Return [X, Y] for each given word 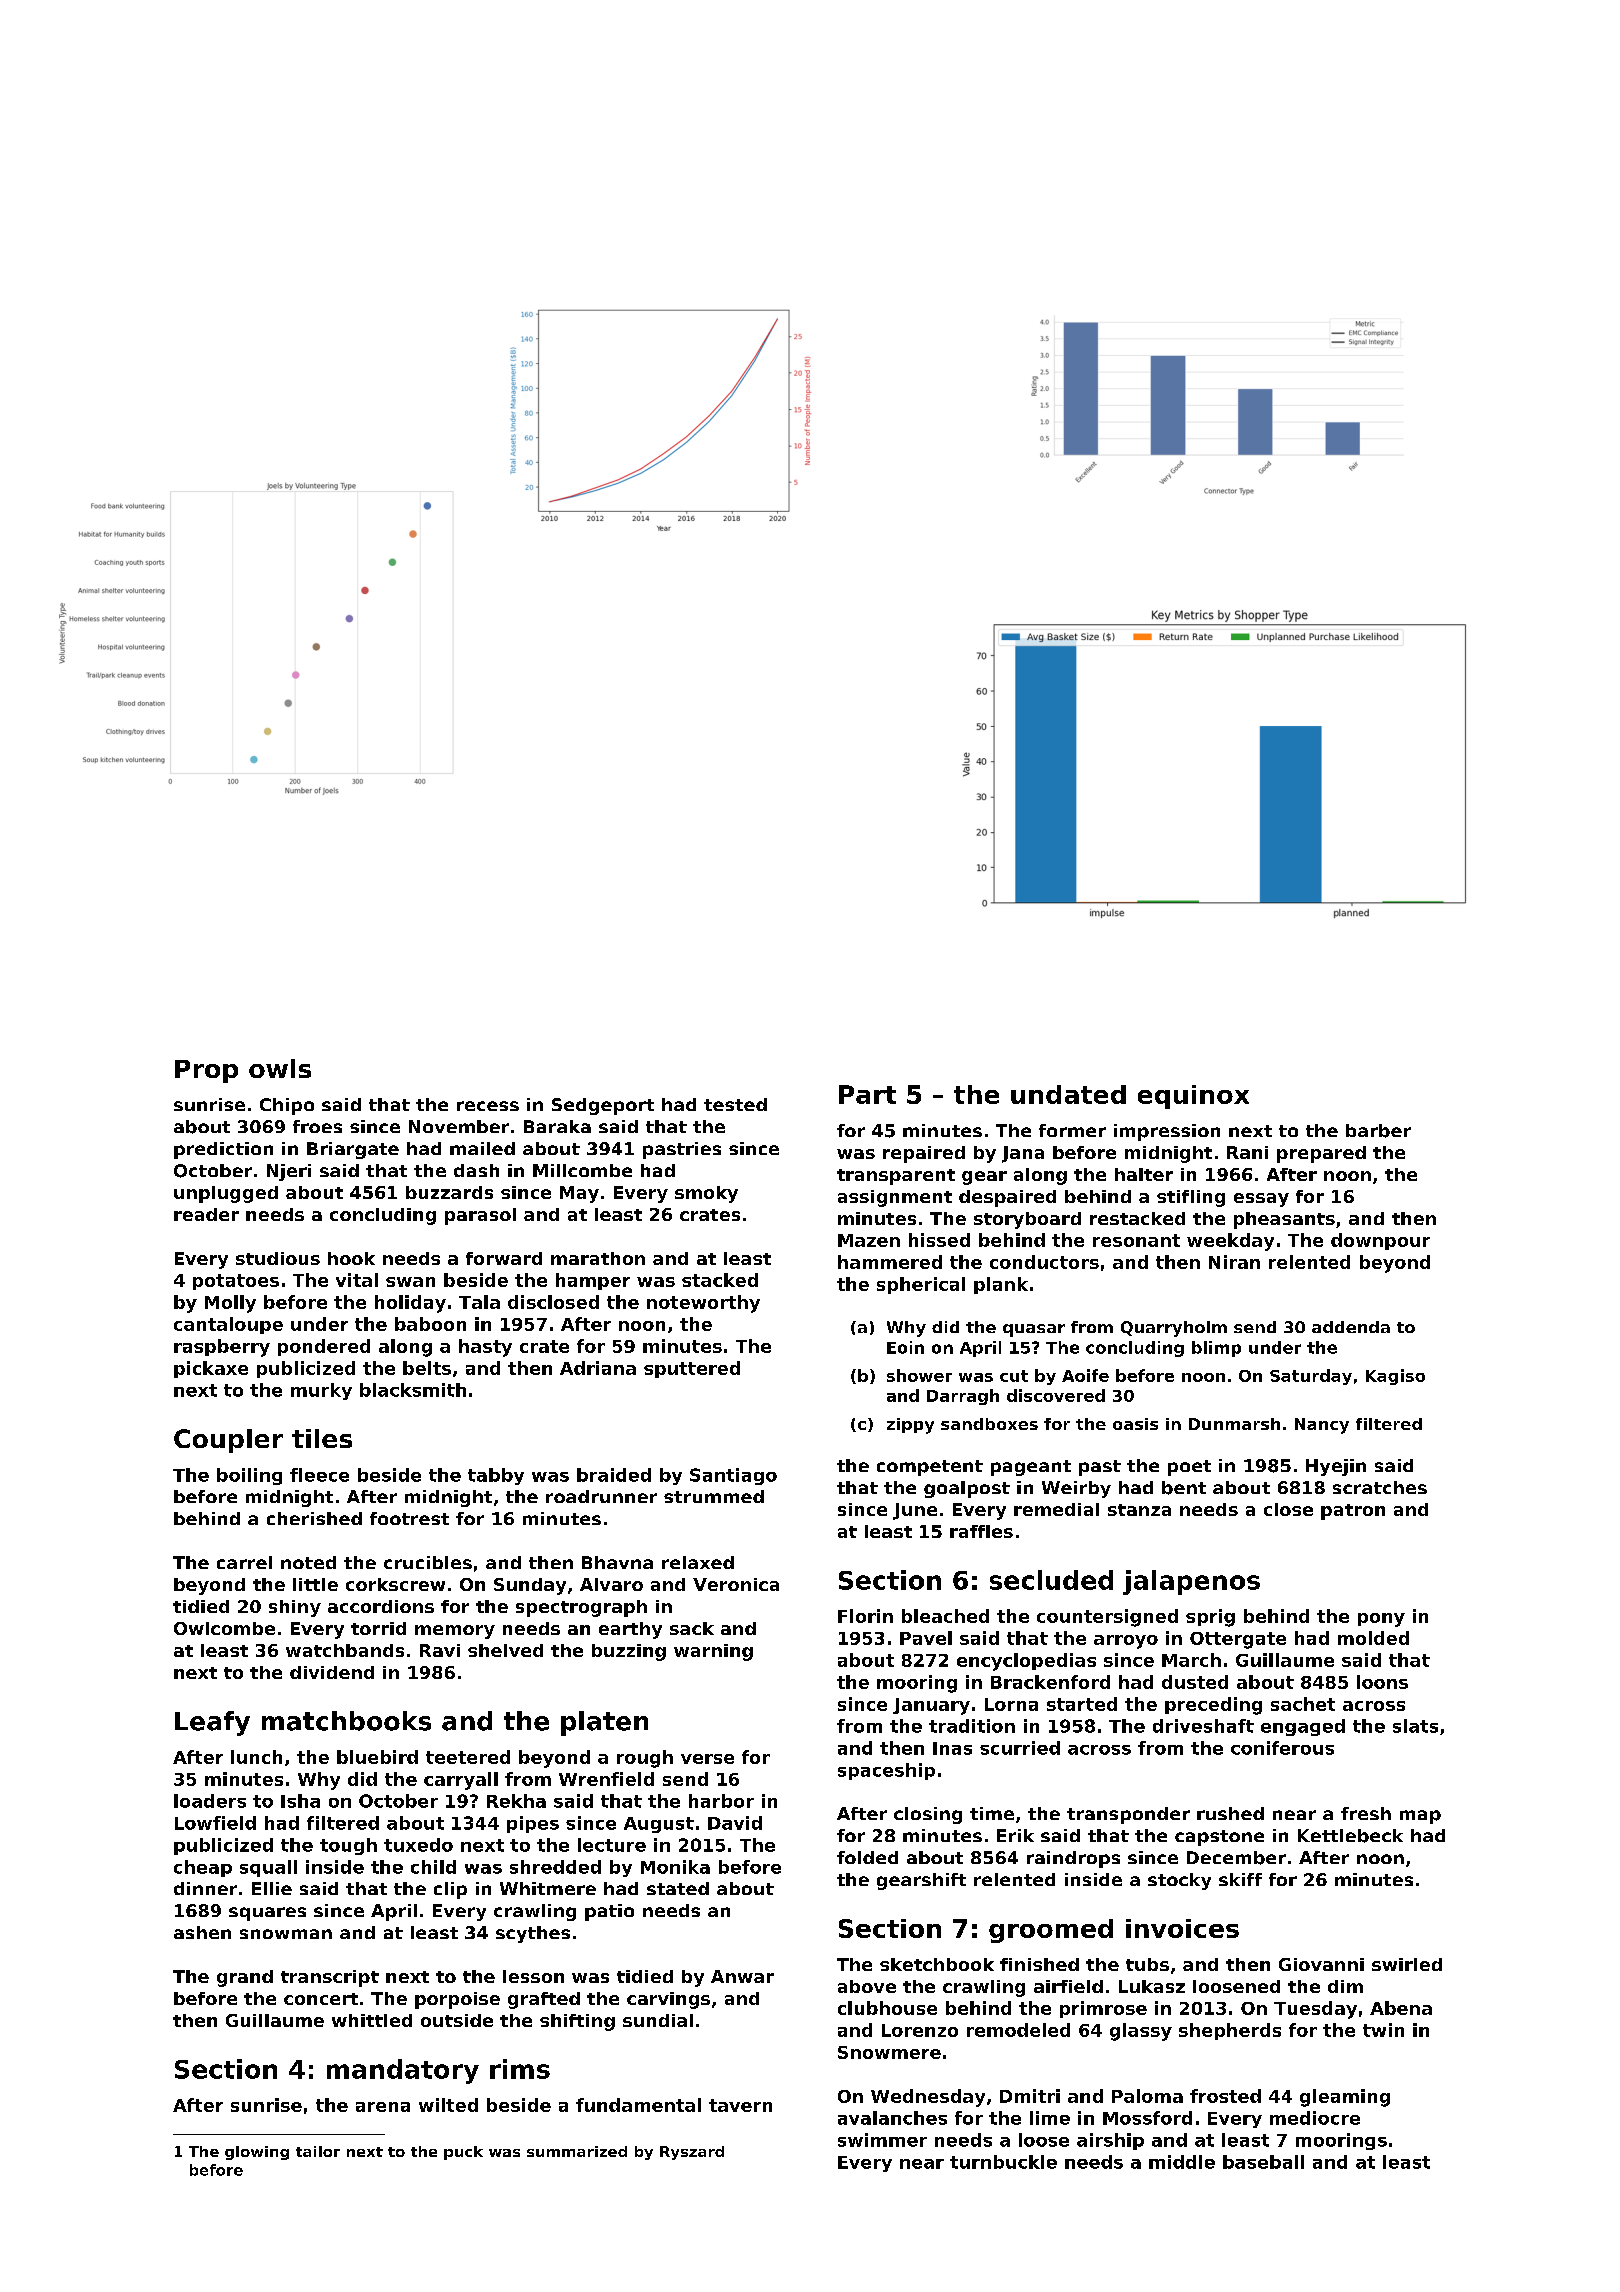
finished [1039, 1964]
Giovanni [1321, 1964]
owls [280, 1068]
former [1072, 1130]
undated [1068, 1094]
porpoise [457, 2000]
